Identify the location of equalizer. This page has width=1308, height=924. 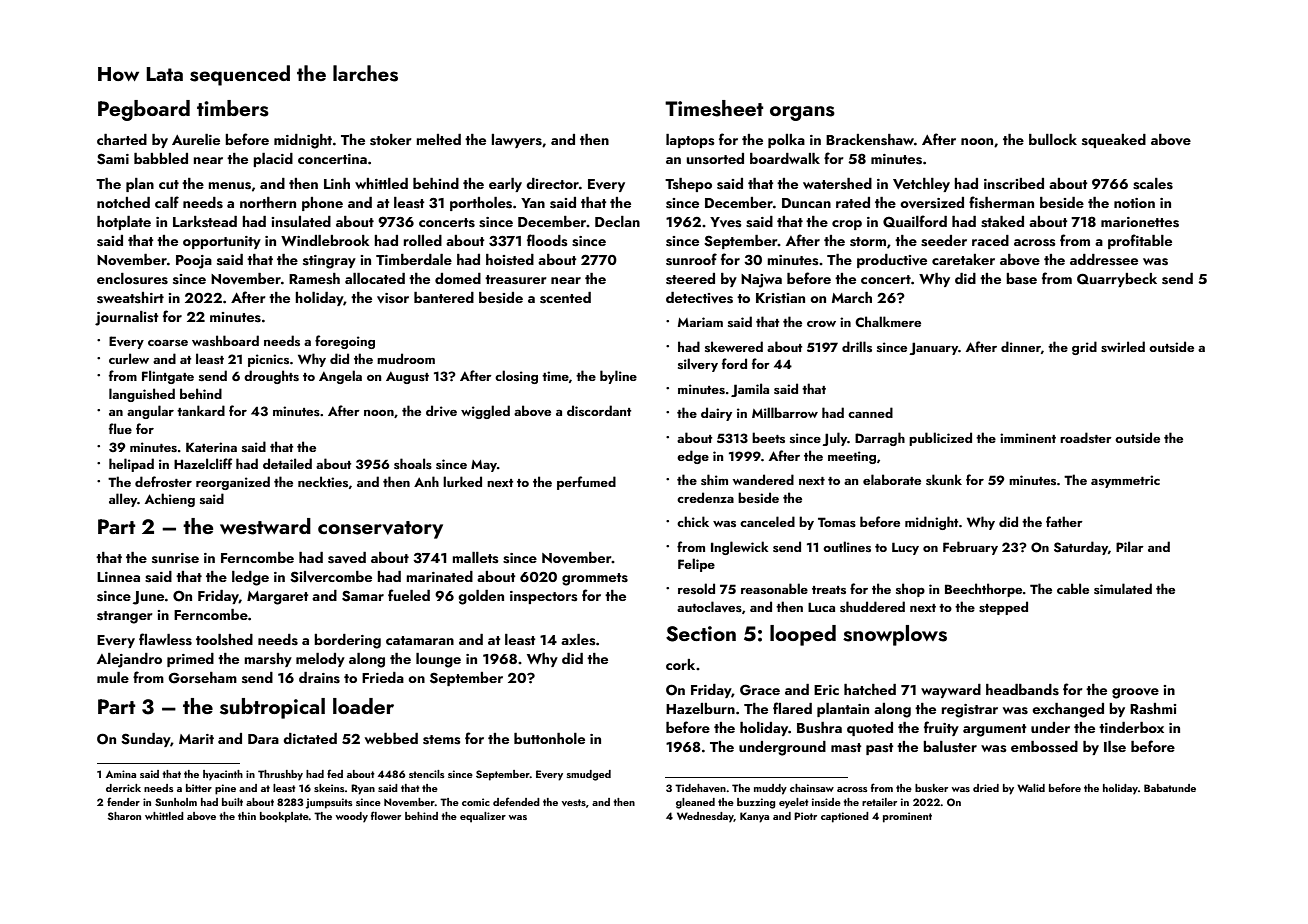
(483, 817).
